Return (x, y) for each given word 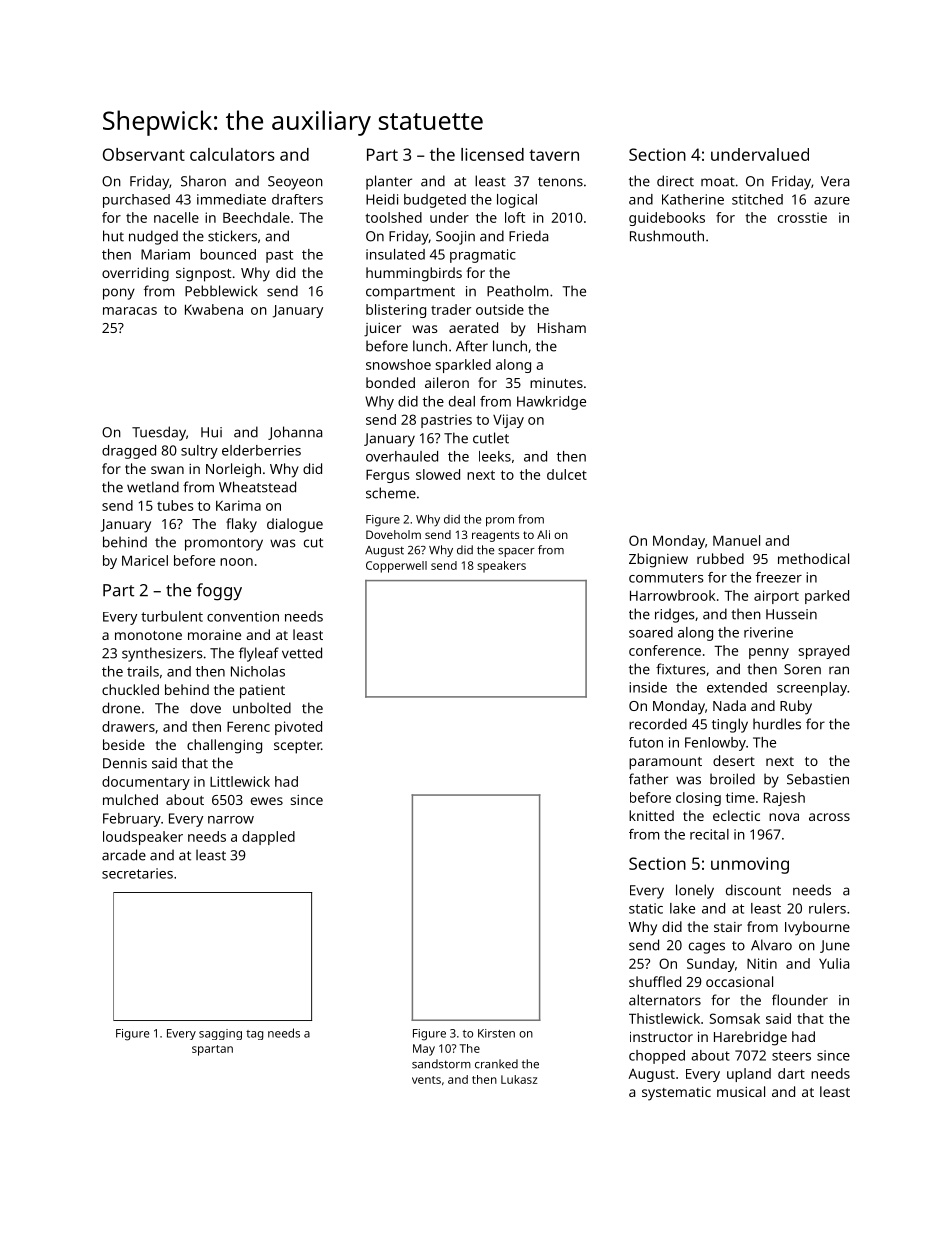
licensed (492, 154)
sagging (220, 1034)
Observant (144, 154)
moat (718, 182)
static (646, 908)
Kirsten (496, 1033)
